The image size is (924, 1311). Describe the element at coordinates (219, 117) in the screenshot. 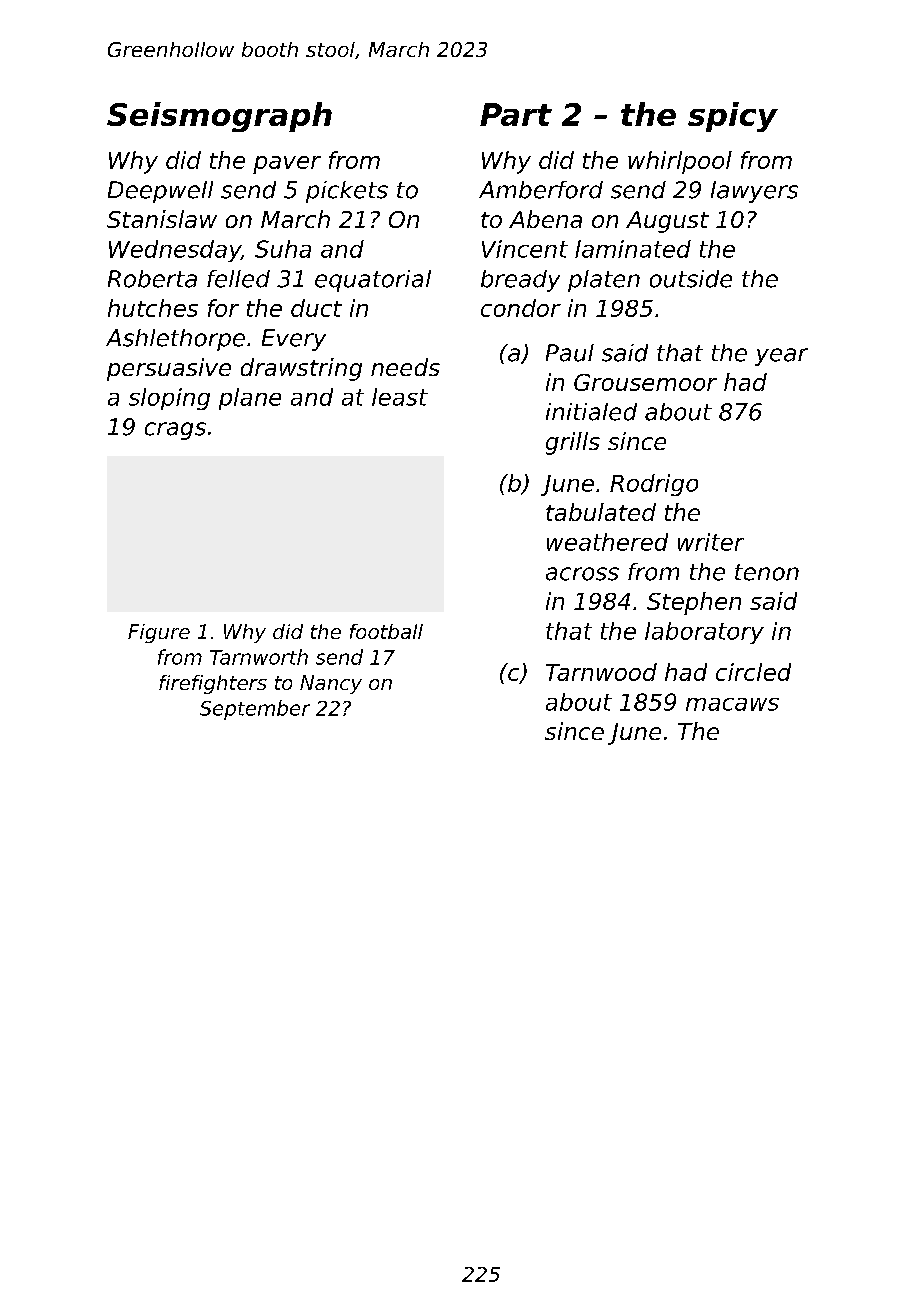

I see `Seismograph` at that location.
